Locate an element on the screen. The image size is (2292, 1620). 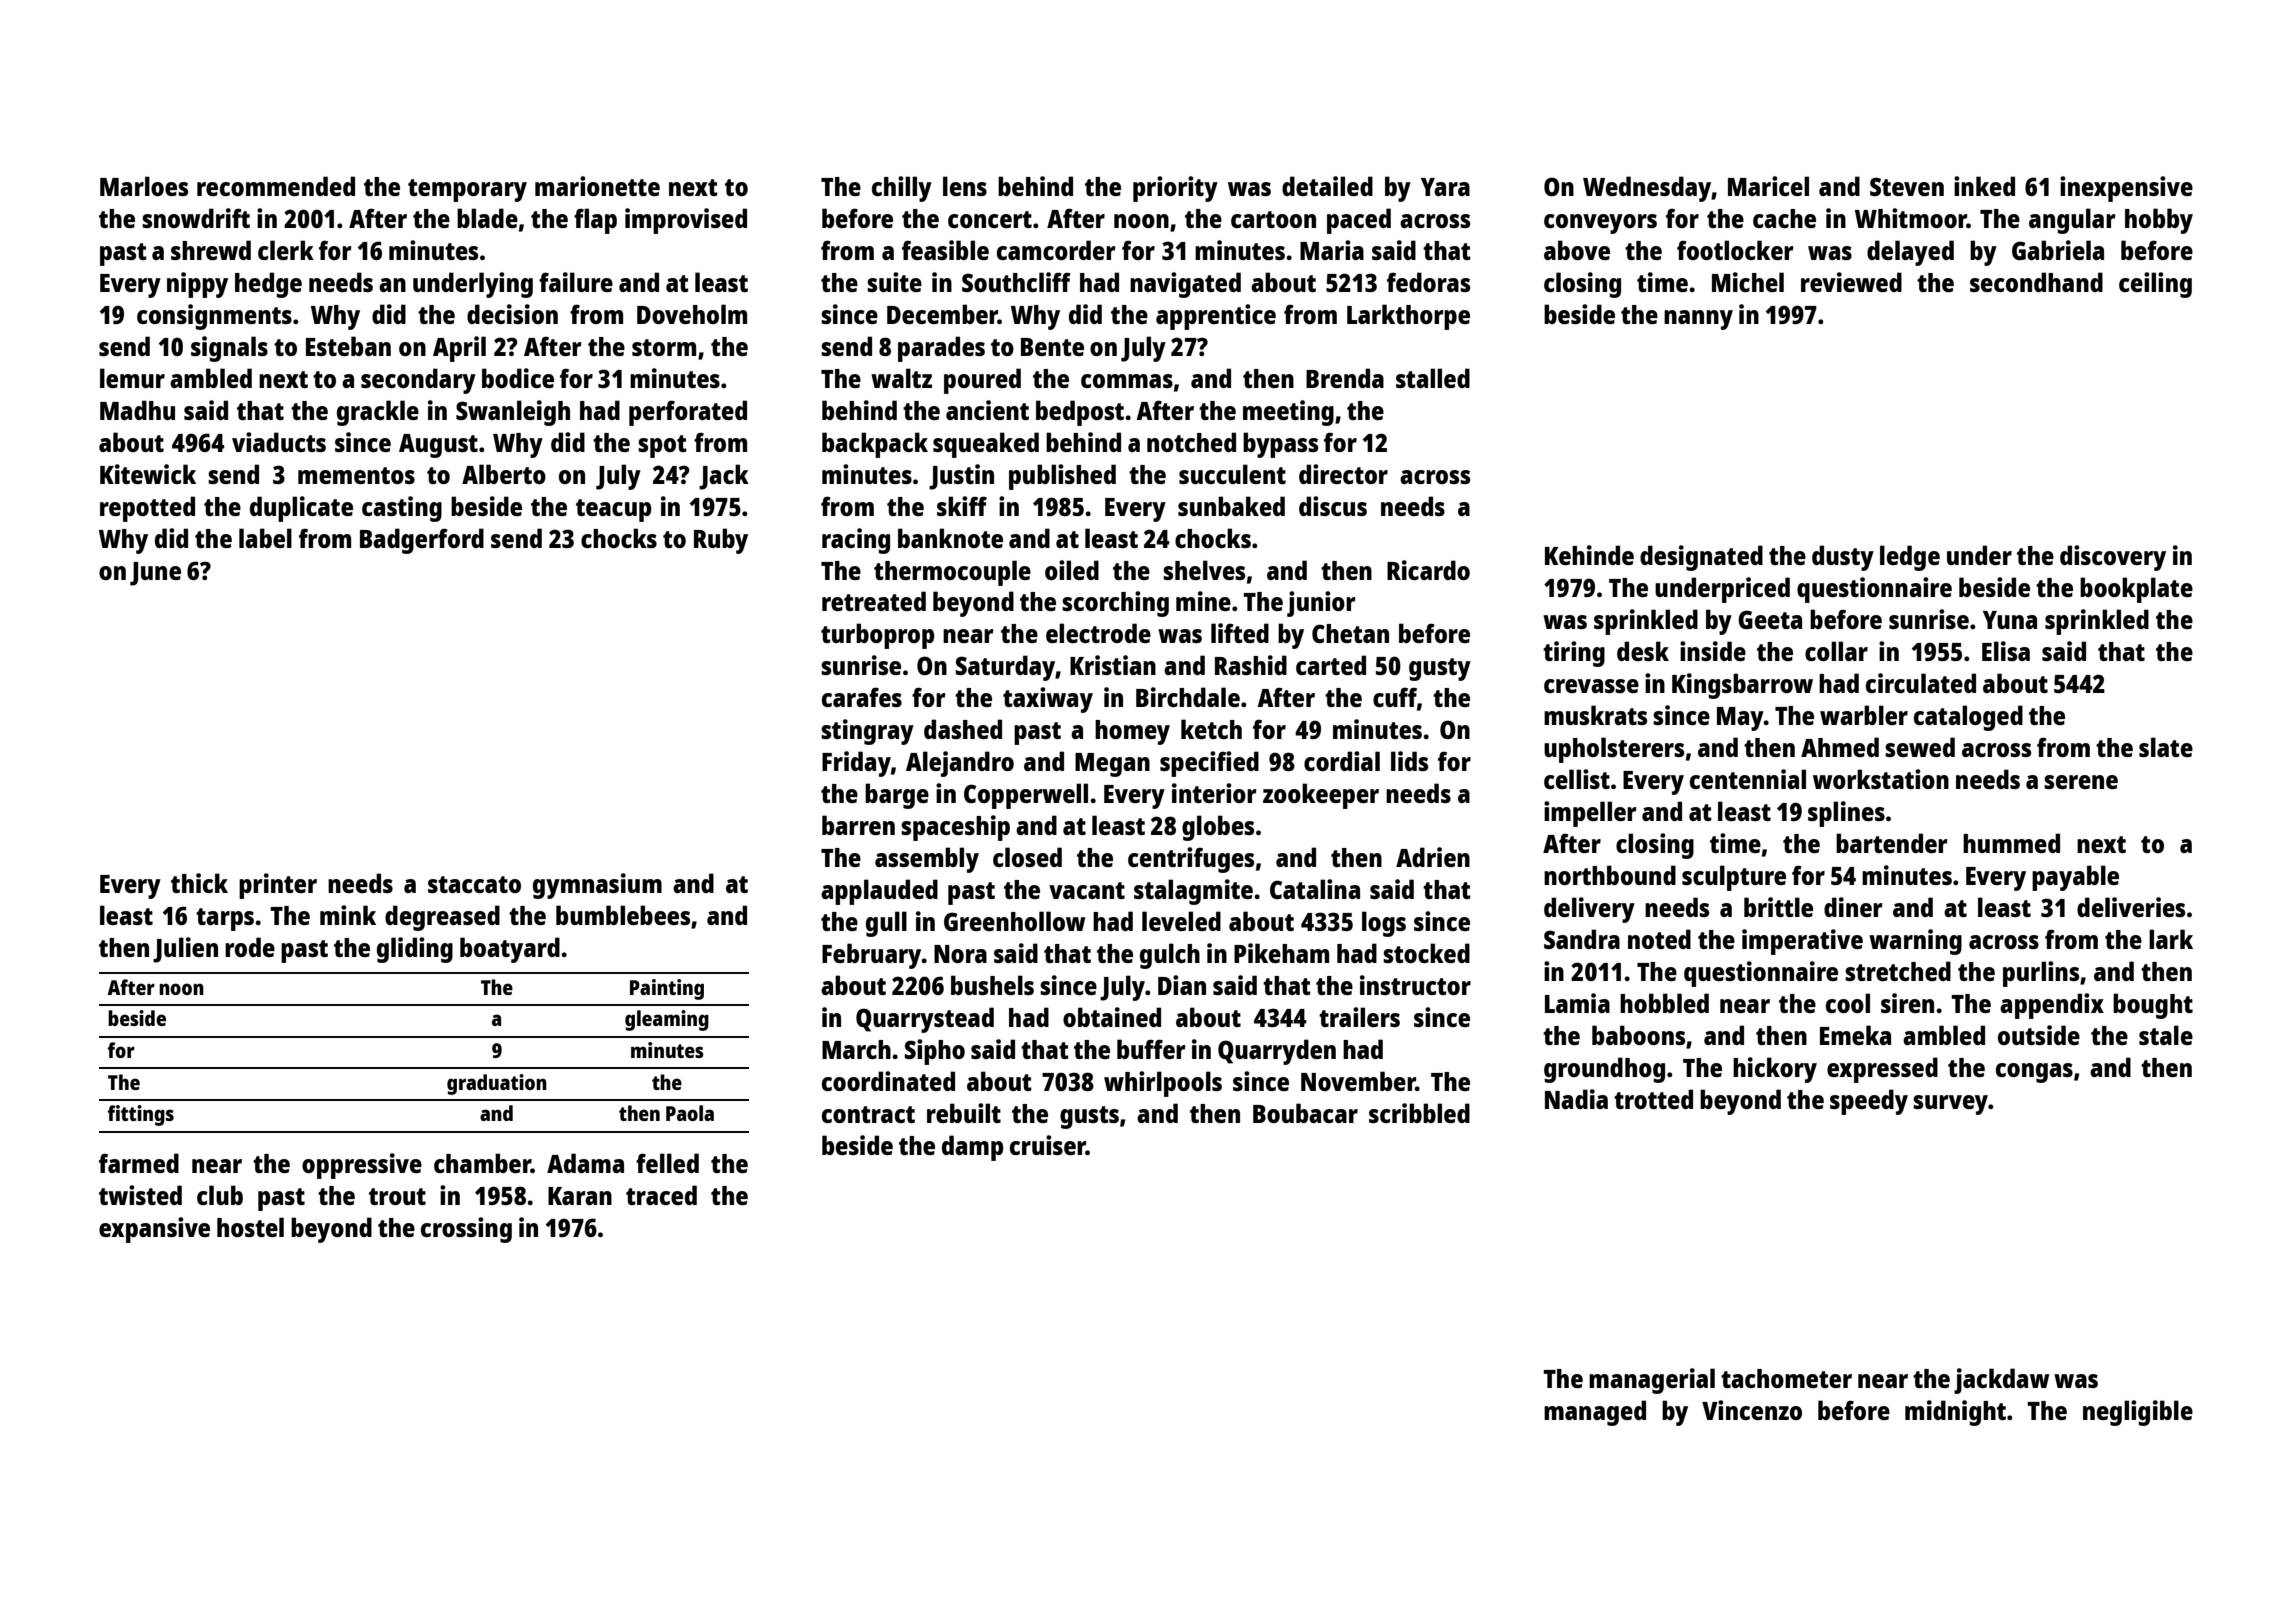
appendix is located at coordinates (2052, 1006).
